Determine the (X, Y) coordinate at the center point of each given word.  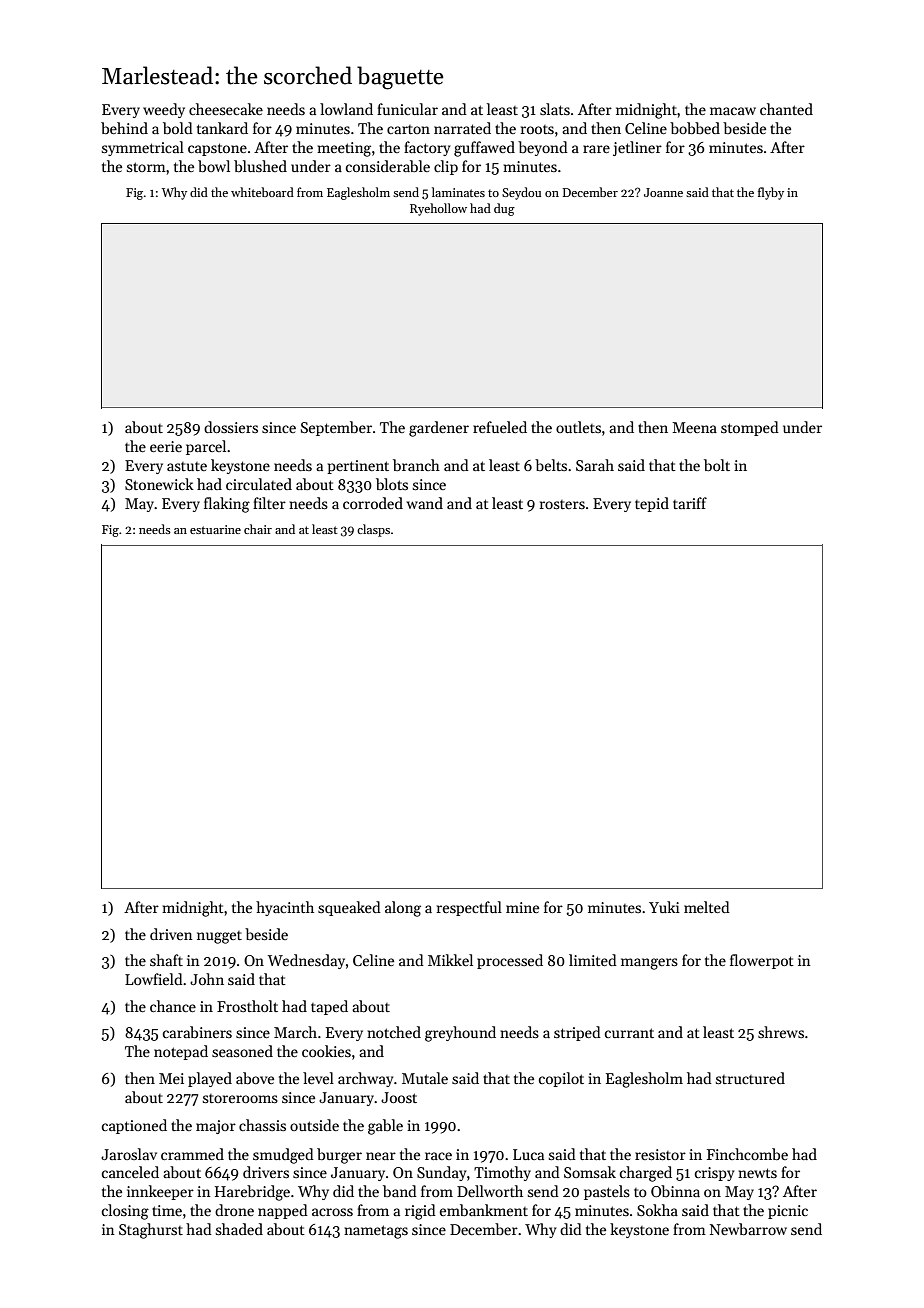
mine (522, 907)
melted (707, 907)
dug (504, 209)
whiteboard (262, 192)
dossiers (231, 427)
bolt (717, 465)
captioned (134, 1126)
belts (551, 465)
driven (171, 934)
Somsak (590, 1172)
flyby (771, 193)
